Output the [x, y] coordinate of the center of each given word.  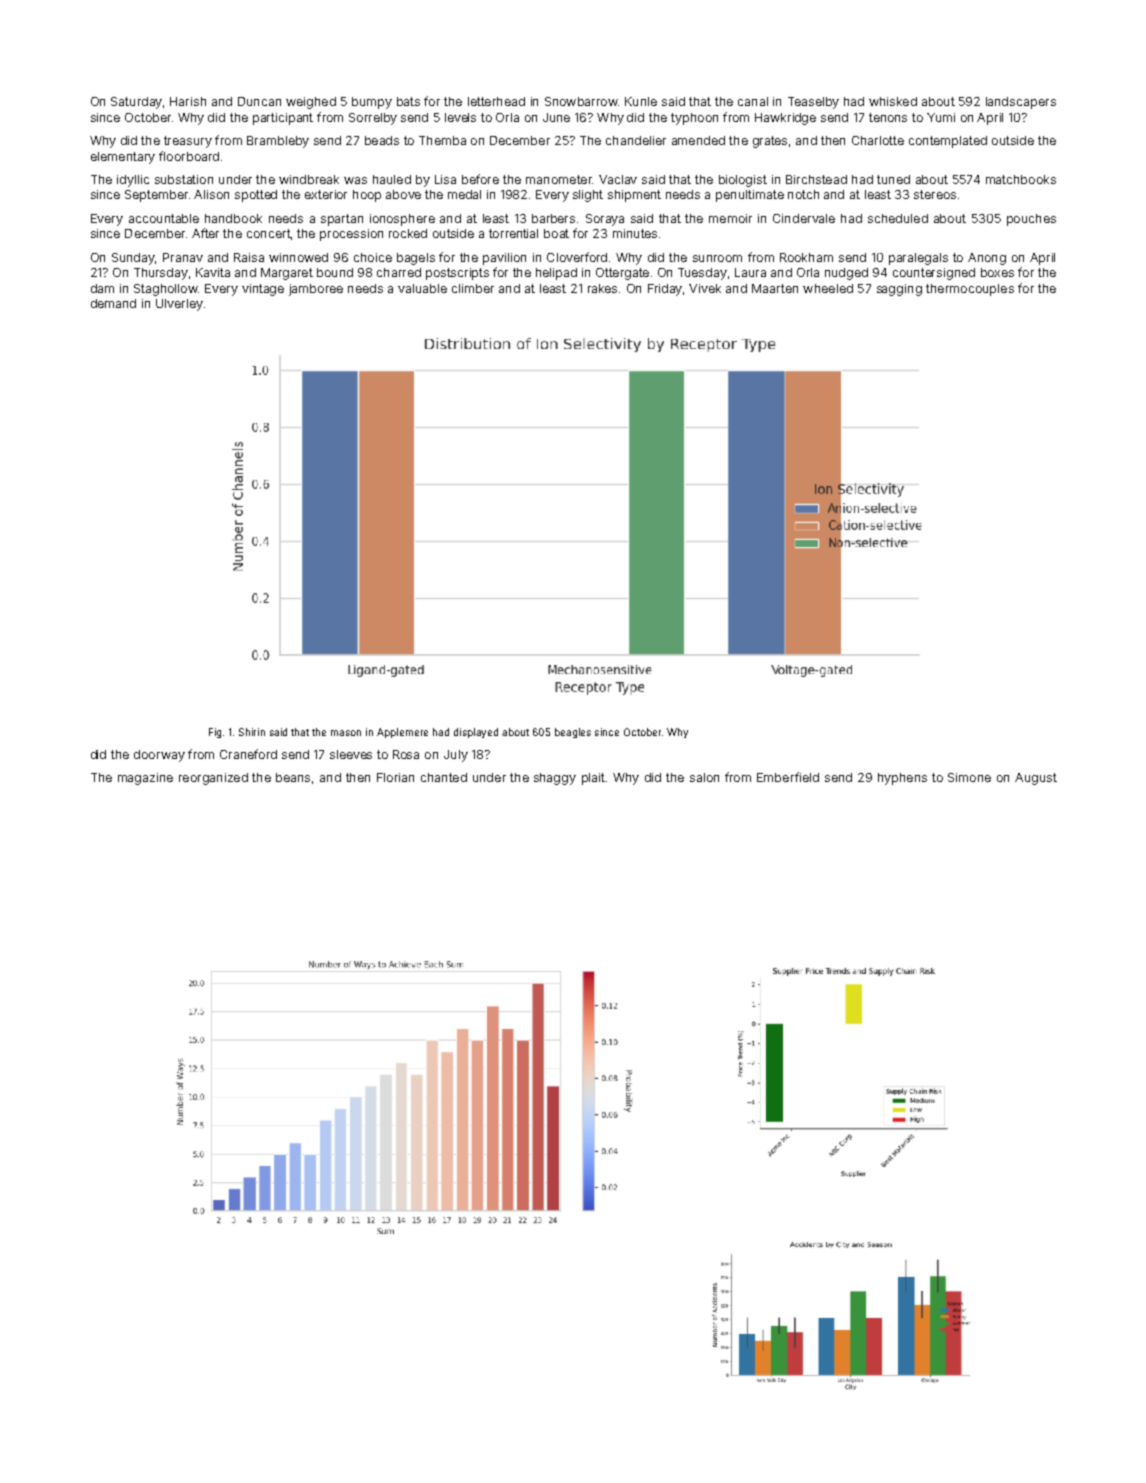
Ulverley [179, 305]
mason [346, 733]
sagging [899, 290]
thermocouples [970, 290]
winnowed [298, 257]
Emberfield [788, 777]
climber [473, 288]
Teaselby [813, 103]
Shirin [252, 732]
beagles [573, 733]
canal [753, 101]
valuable [422, 288]
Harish [188, 101]
